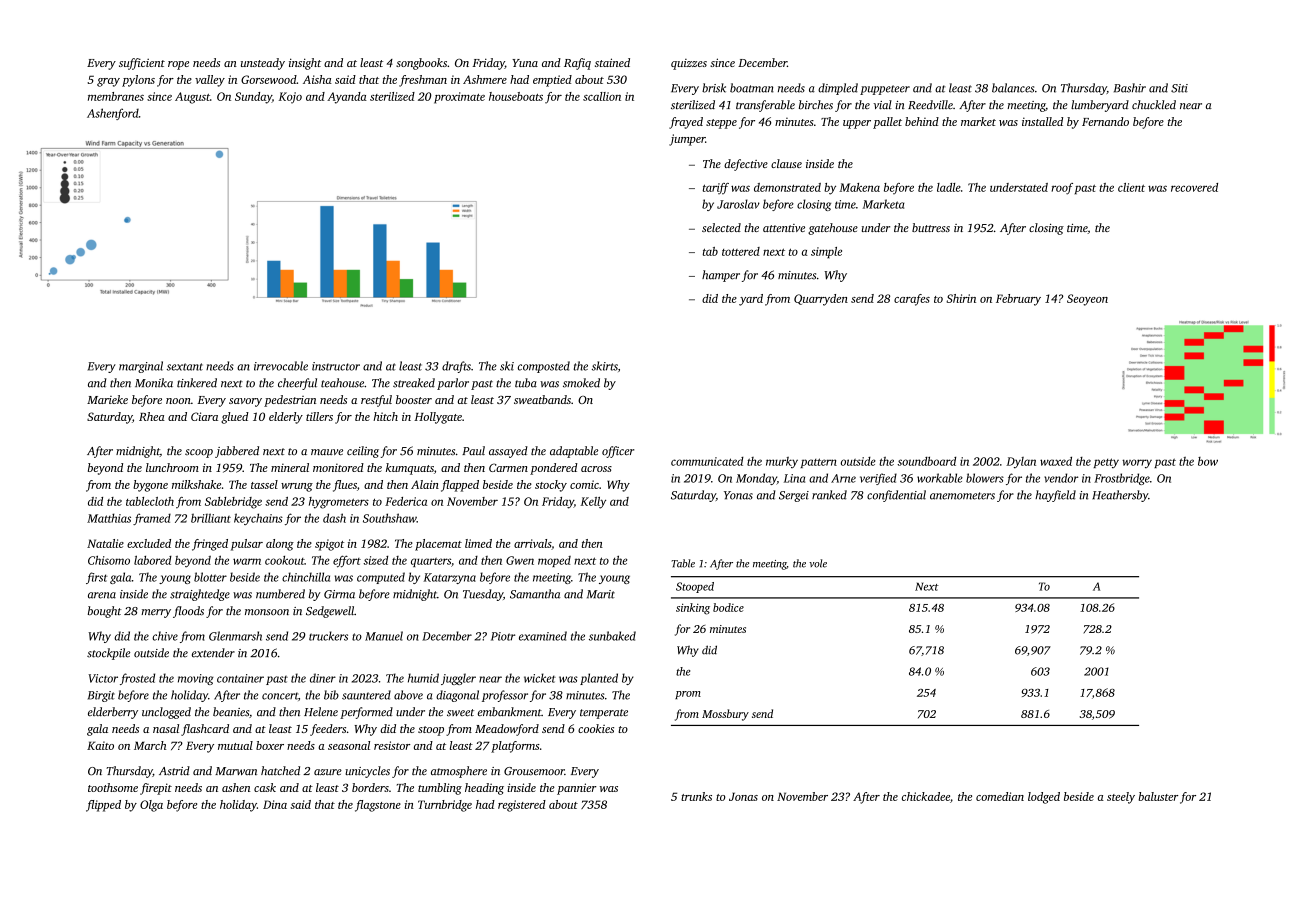 The image size is (1308, 924). Describe the element at coordinates (577, 64) in the screenshot. I see `Rafiq` at that location.
